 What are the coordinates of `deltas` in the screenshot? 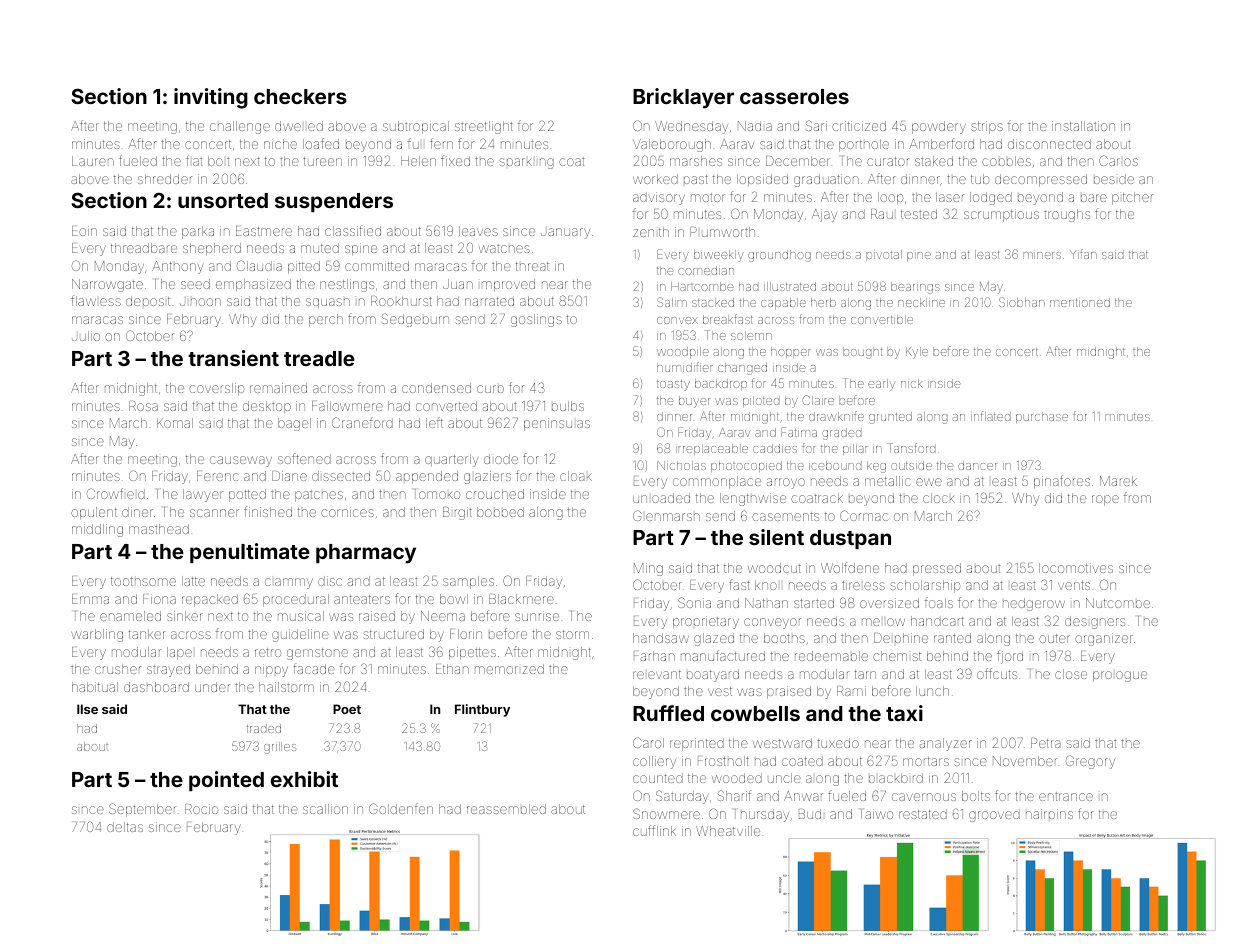 It's located at (125, 827).
